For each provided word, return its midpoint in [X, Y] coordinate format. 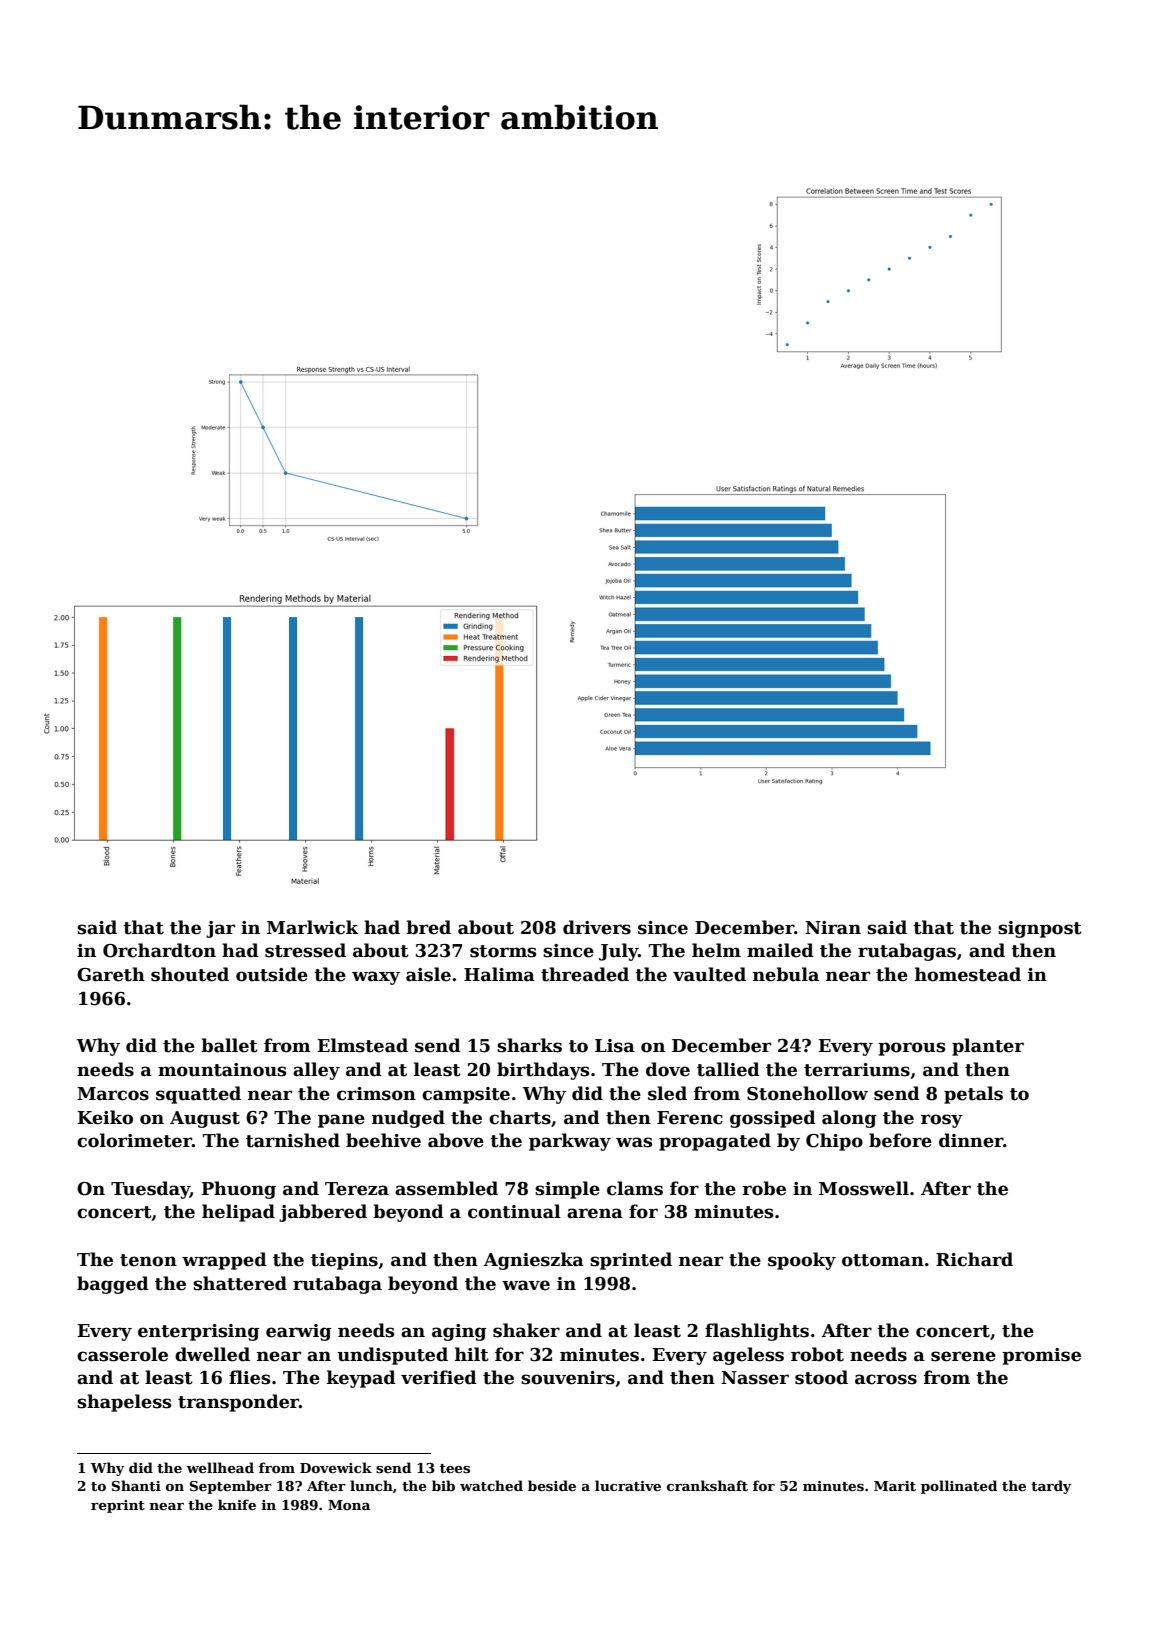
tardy [1051, 1487]
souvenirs [568, 1378]
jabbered [323, 1213]
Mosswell [864, 1188]
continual [514, 1211]
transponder [238, 1403]
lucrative [628, 1485]
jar [220, 929]
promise [1041, 1356]
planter [988, 1047]
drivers [597, 927]
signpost [1040, 929]
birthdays [543, 1071]
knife [237, 1504]
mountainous [222, 1070]
